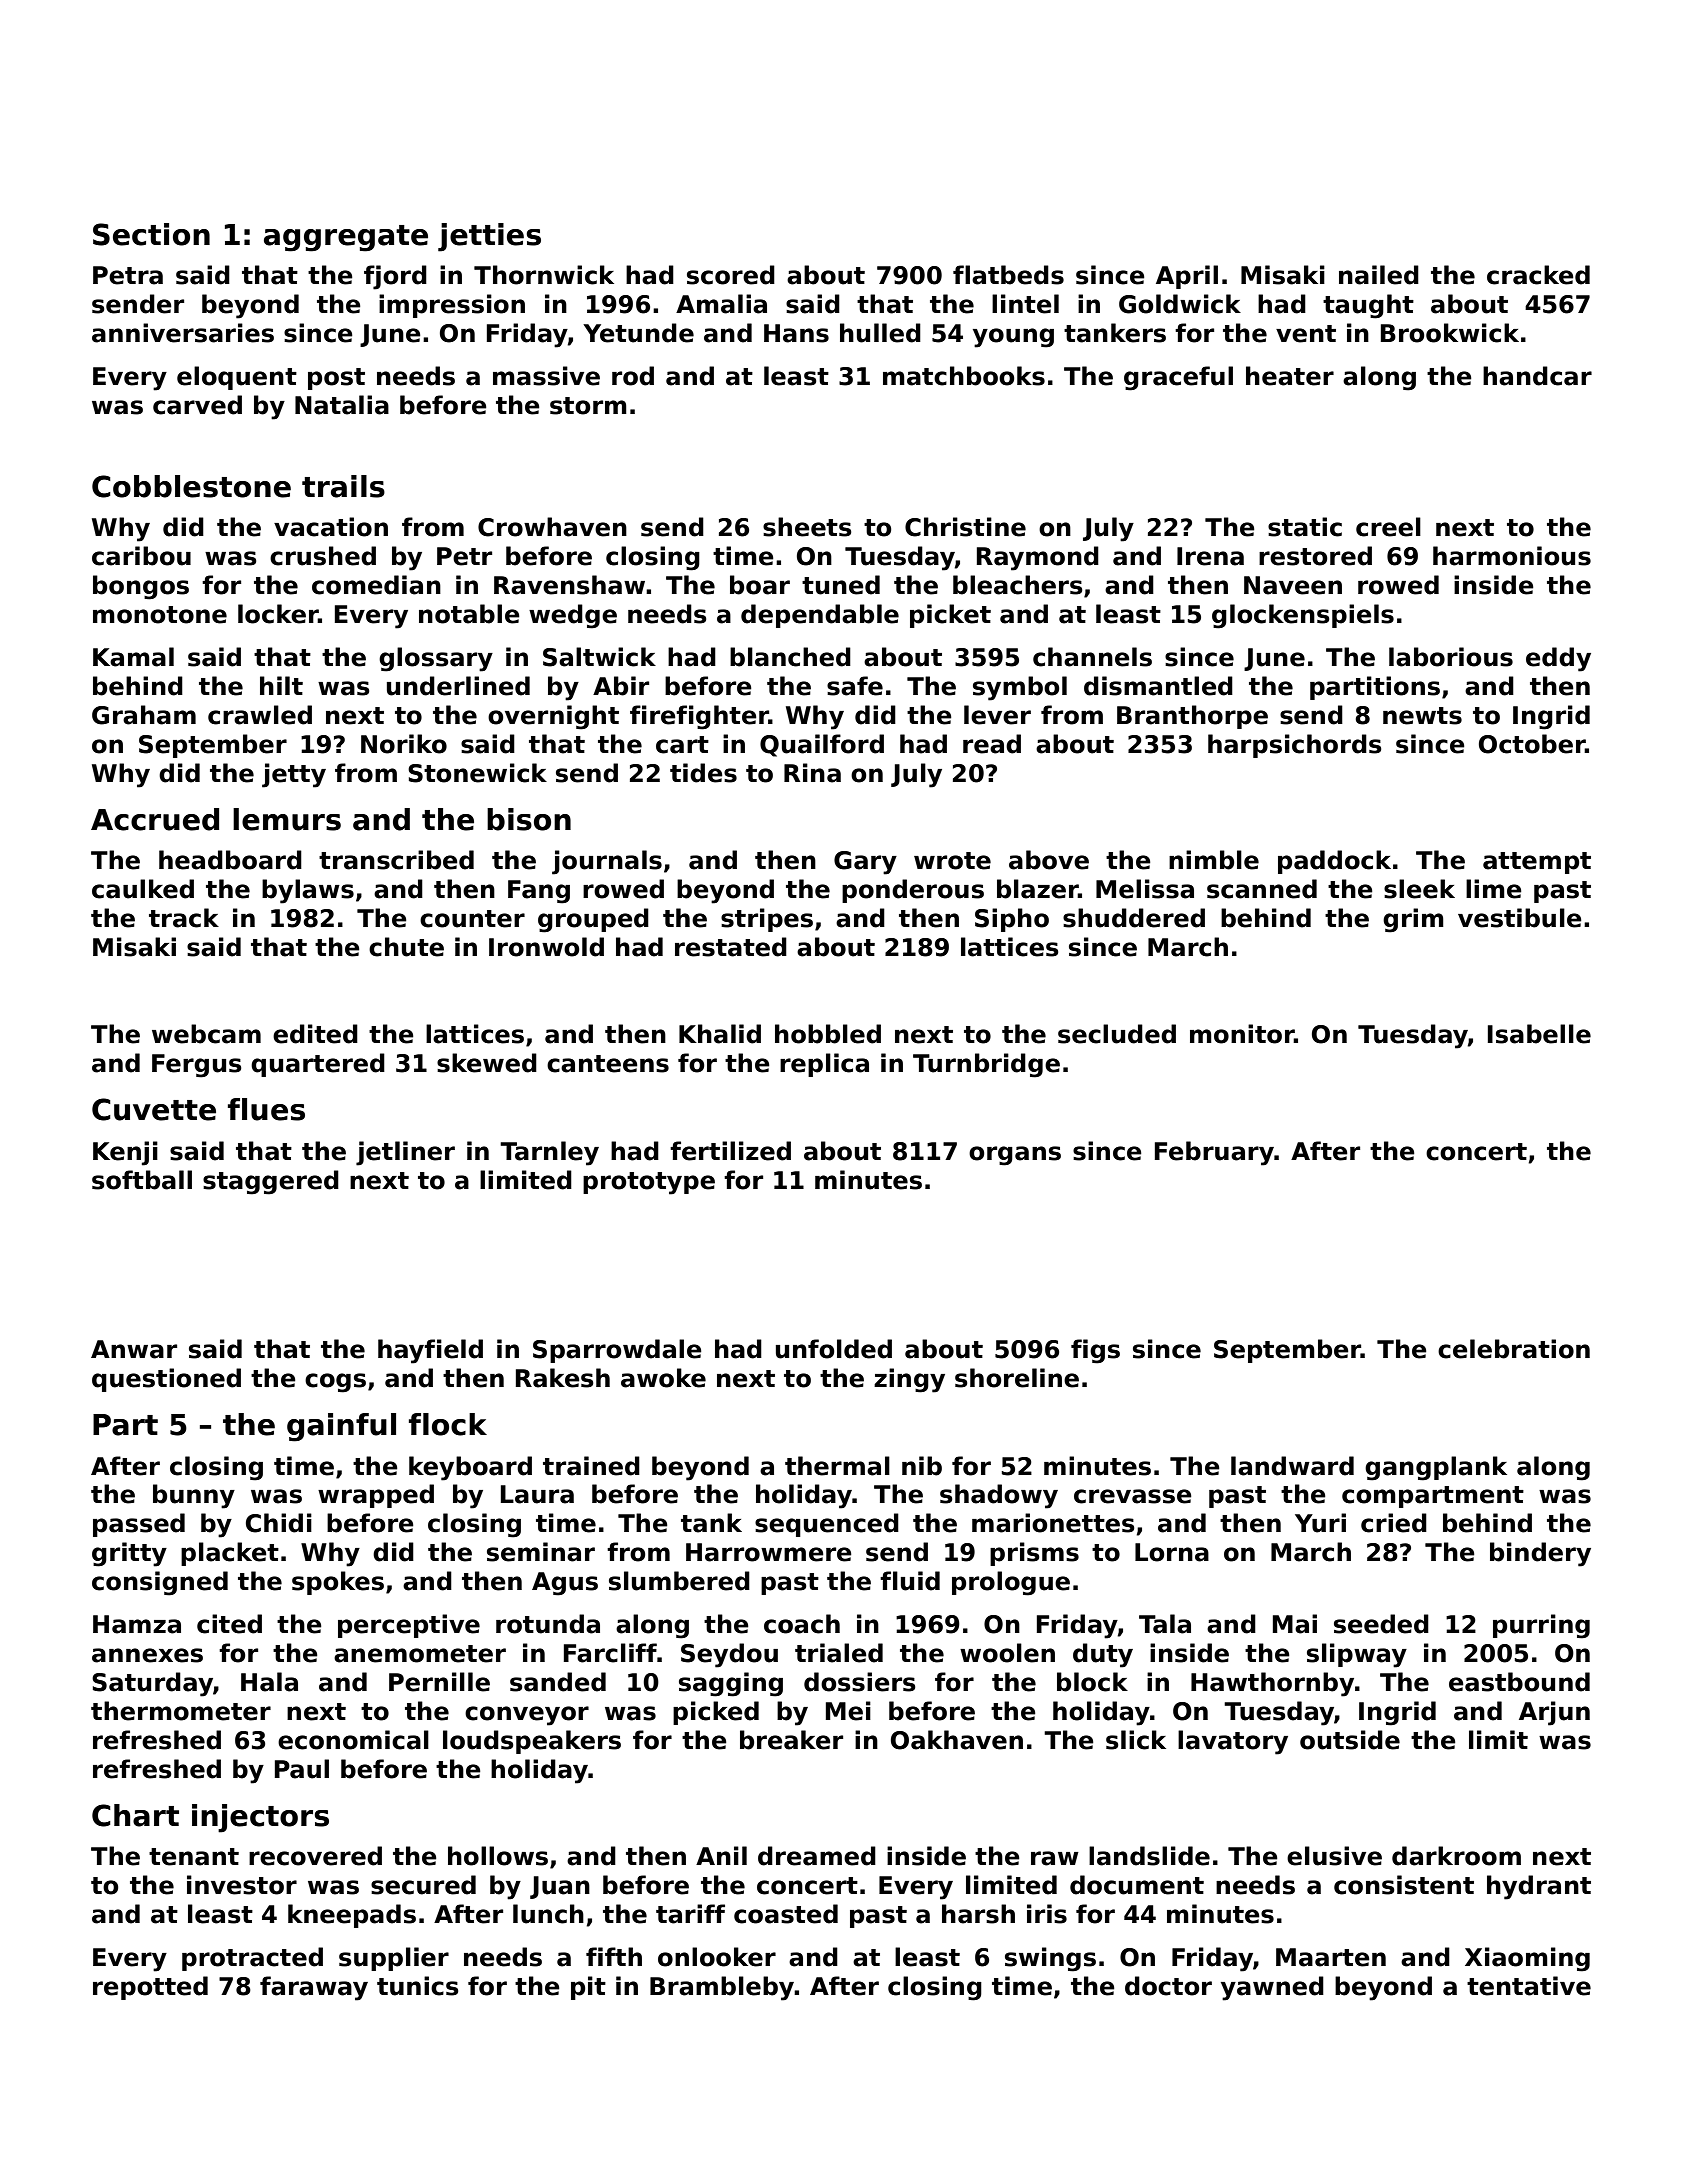  Describe the element at coordinates (731, 947) in the screenshot. I see `restated` at that location.
